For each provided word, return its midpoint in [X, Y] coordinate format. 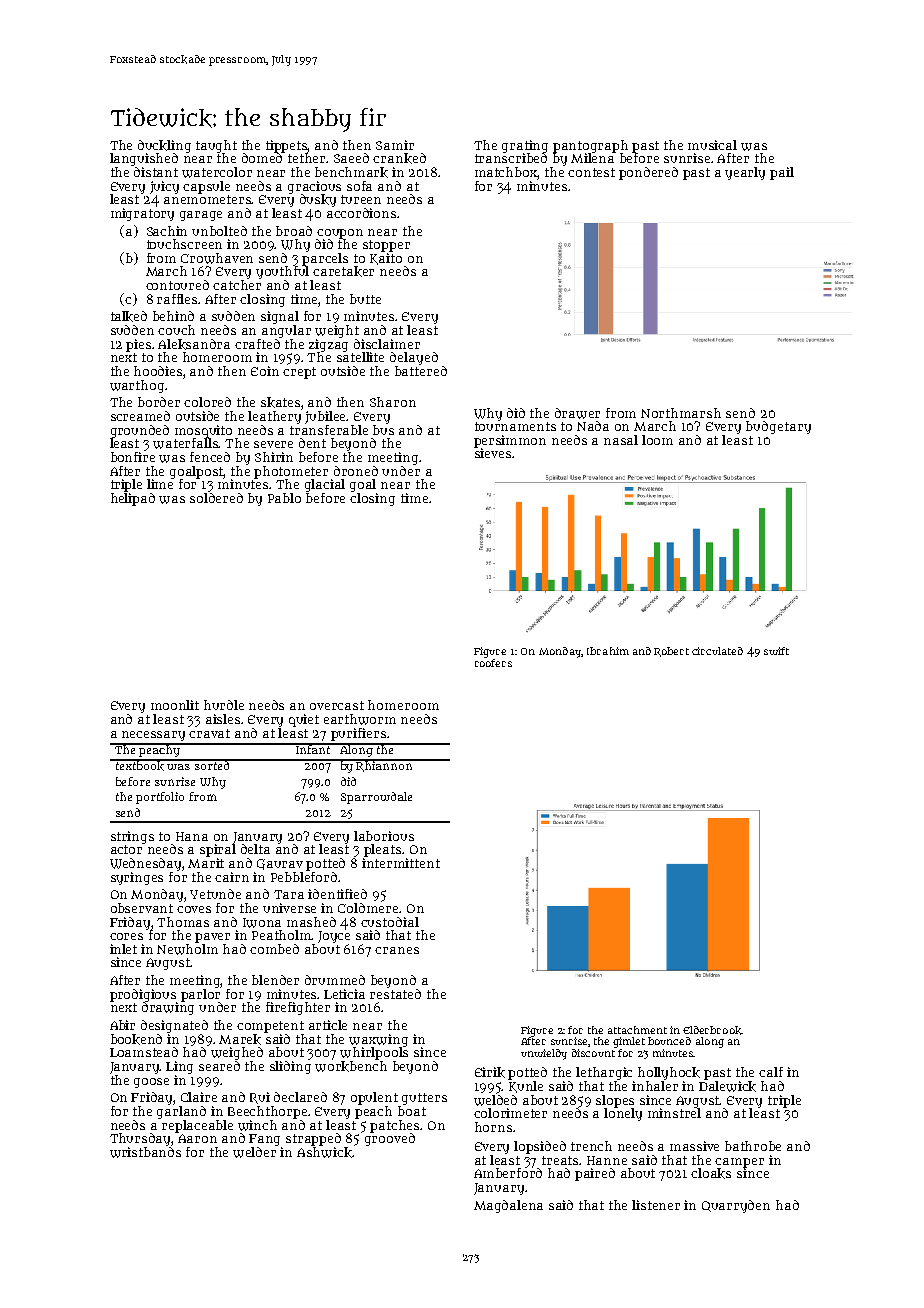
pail [782, 173]
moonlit [175, 705]
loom [657, 440]
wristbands [145, 1152]
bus [383, 430]
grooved [390, 1139]
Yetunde [215, 894]
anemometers [208, 199]
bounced [669, 1041]
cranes [397, 950]
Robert [671, 652]
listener [656, 1205]
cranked [399, 158]
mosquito [203, 431]
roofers [493, 663]
